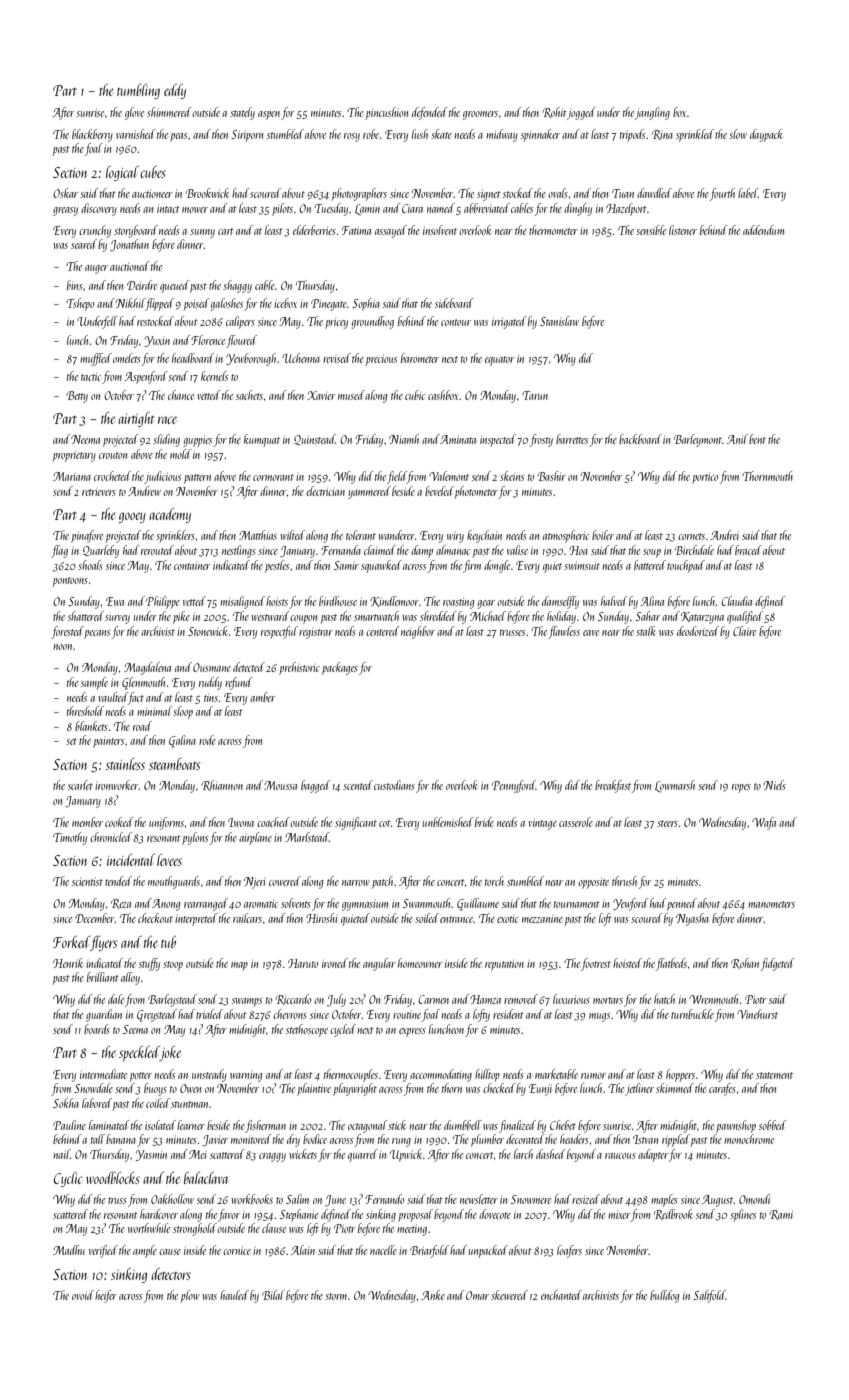  What do you see at coordinates (336, 1296) in the screenshot?
I see `storm` at bounding box center [336, 1296].
